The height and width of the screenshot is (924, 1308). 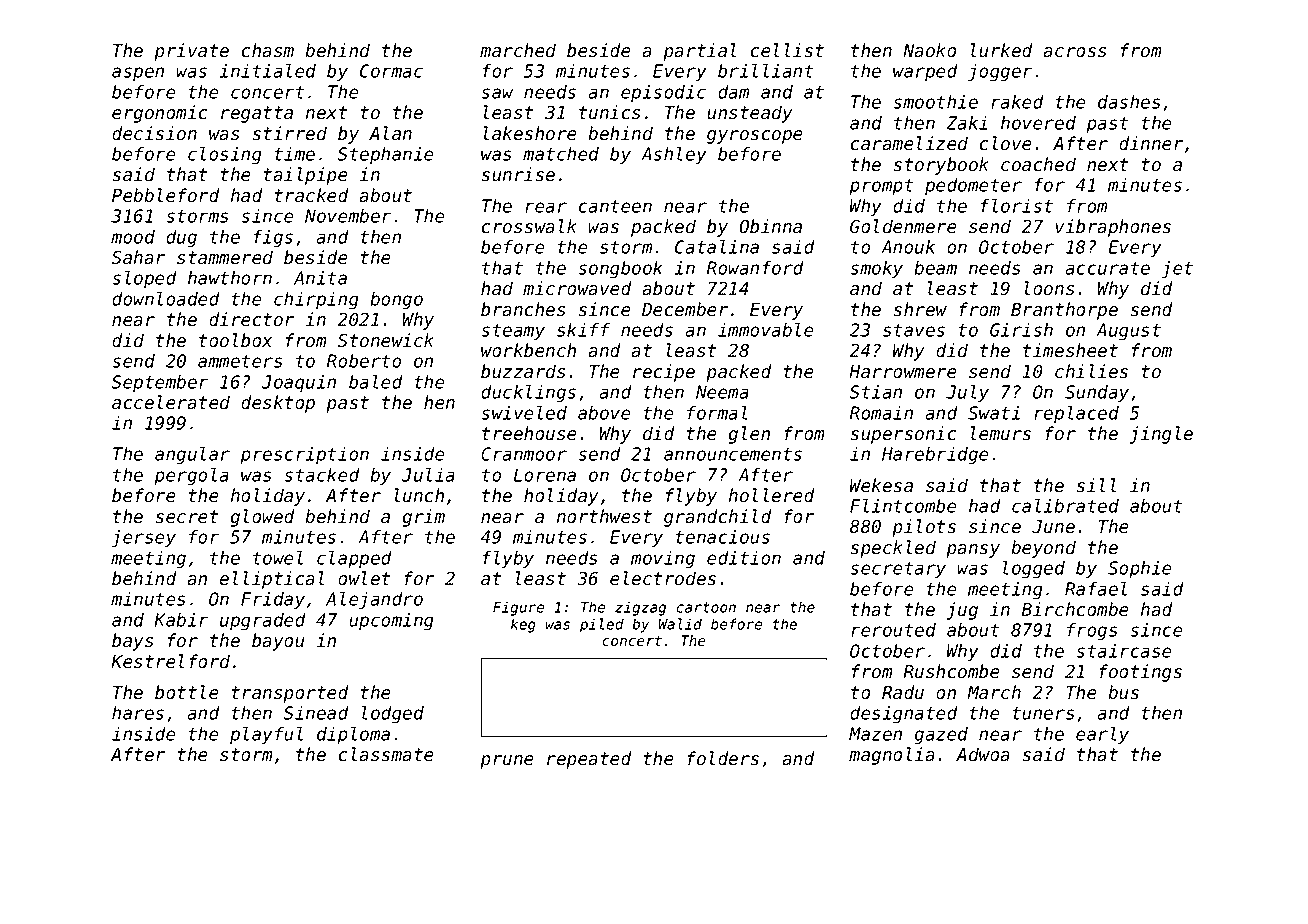 What do you see at coordinates (391, 71) in the screenshot?
I see `Cormac` at bounding box center [391, 71].
